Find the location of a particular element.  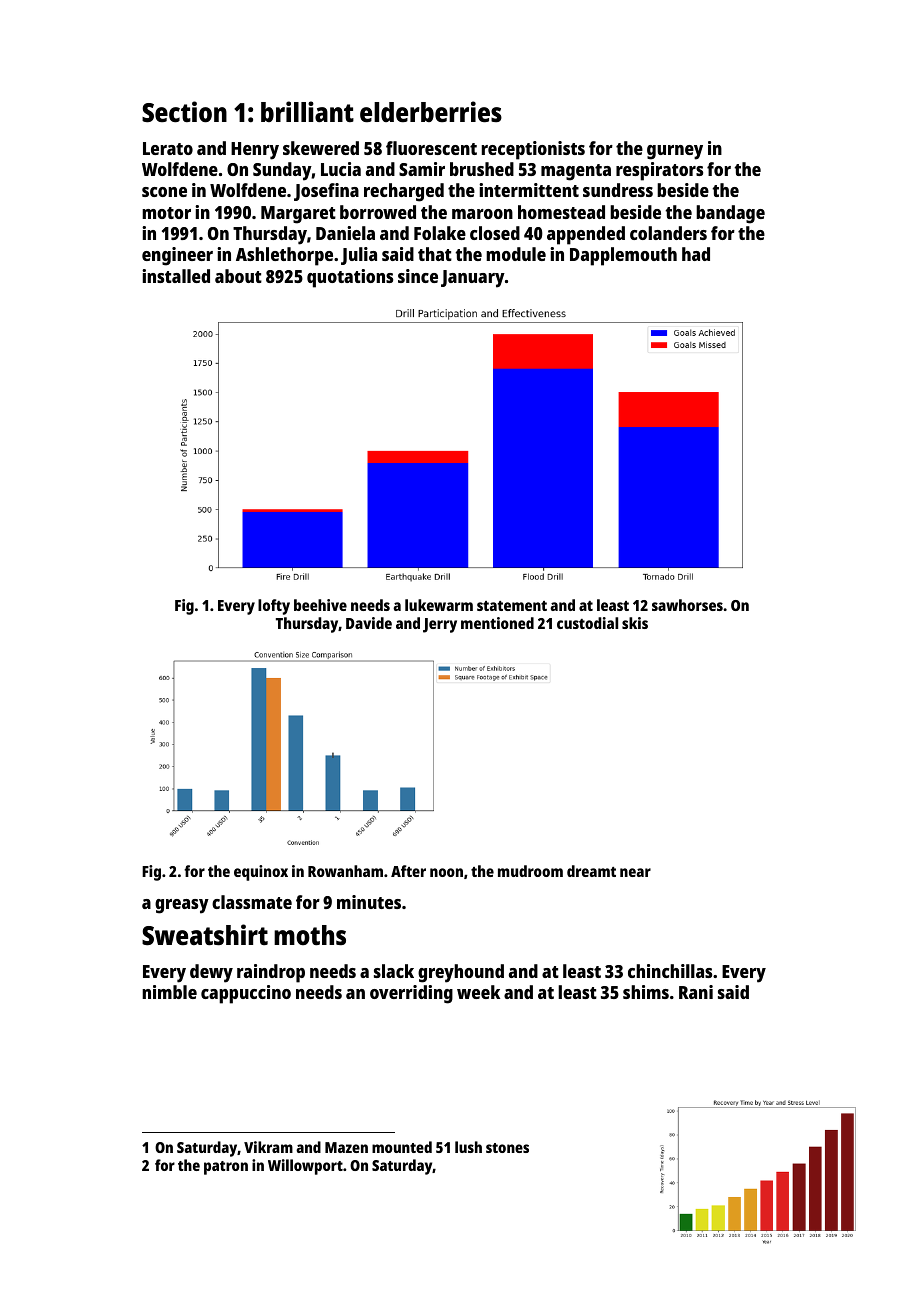

closed is located at coordinates (495, 233).
